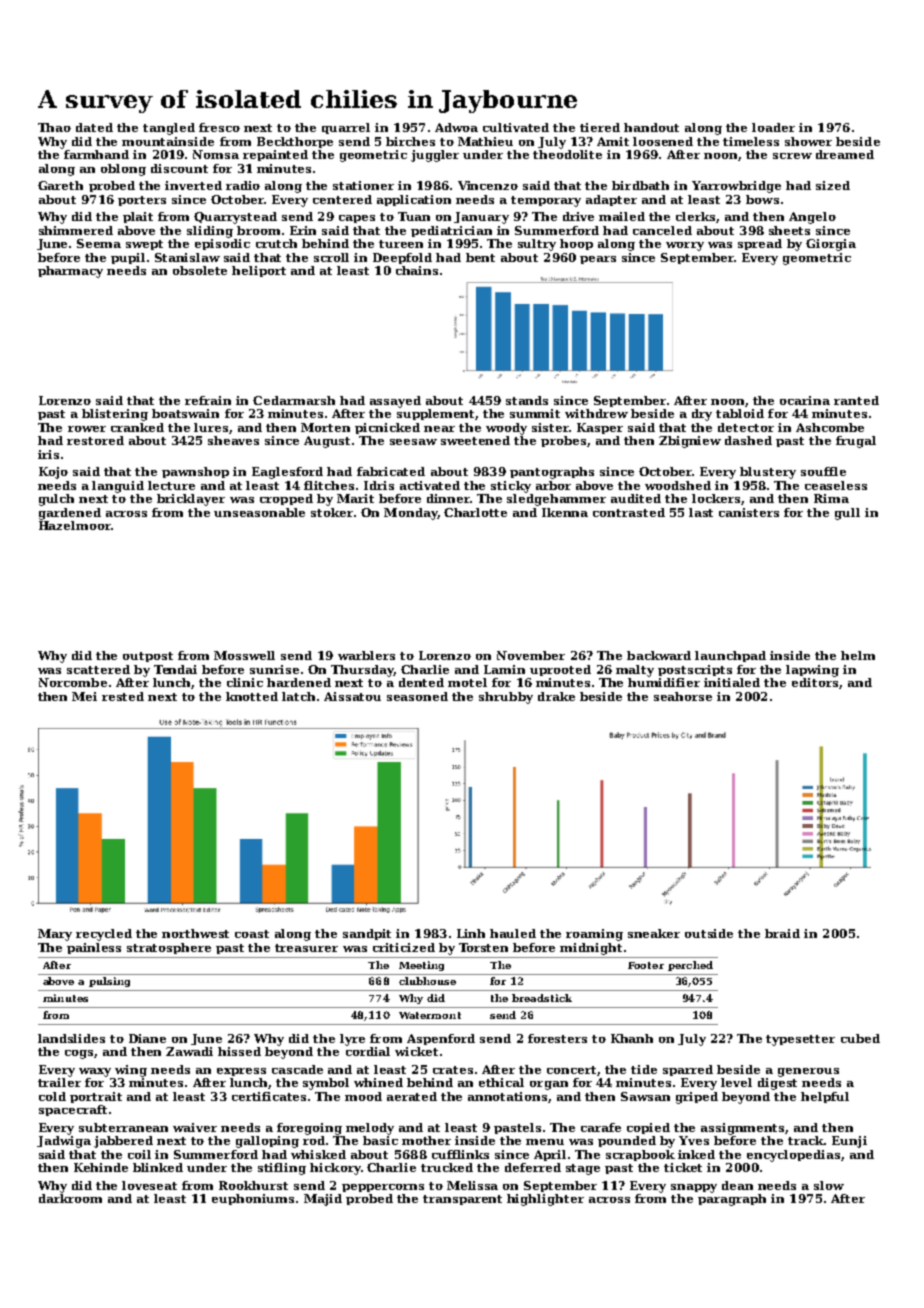 The height and width of the page is (1308, 924). I want to click on tiered, so click(600, 127).
